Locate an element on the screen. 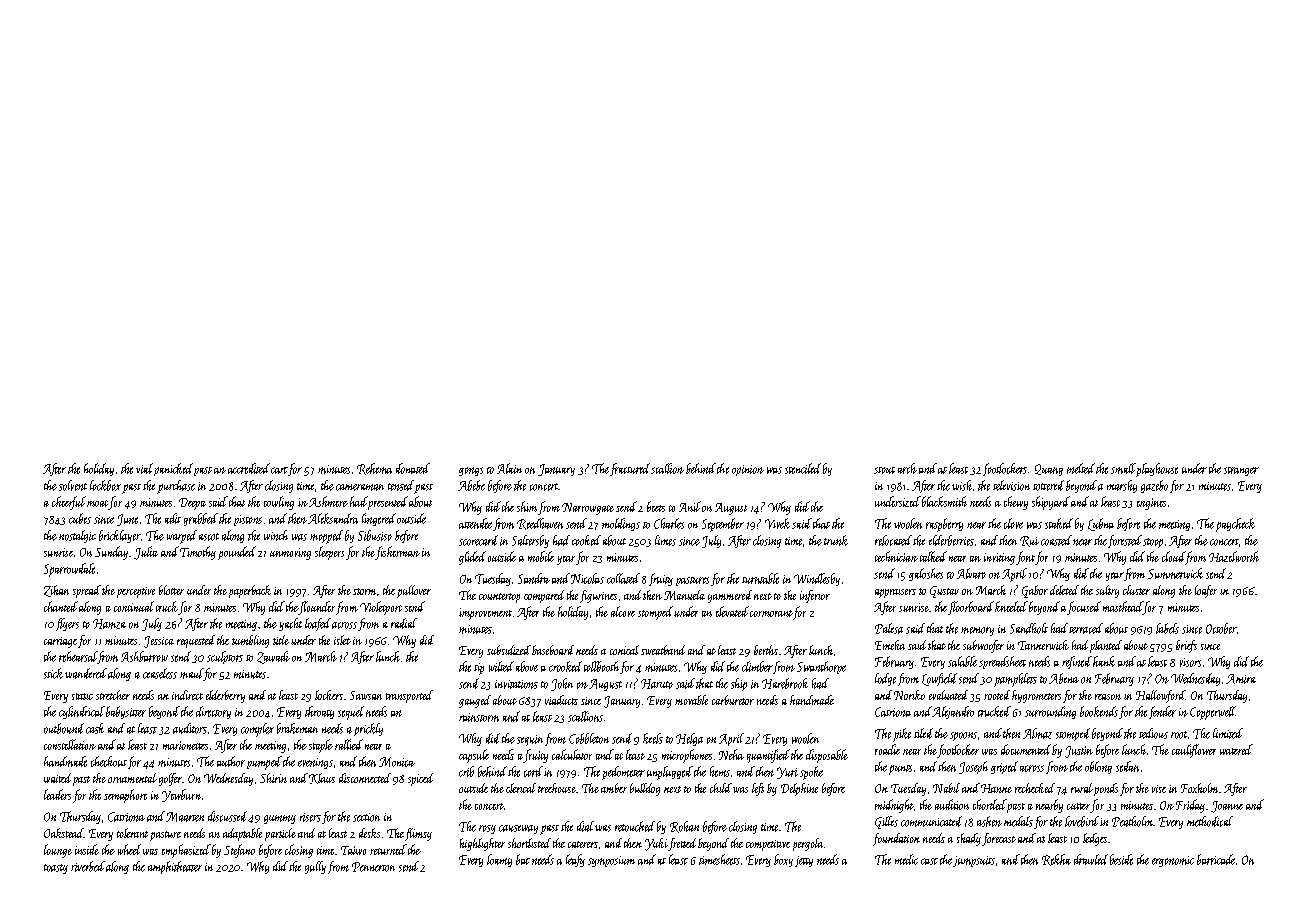 This screenshot has height=924, width=1308. watered is located at coordinates (1236, 749).
